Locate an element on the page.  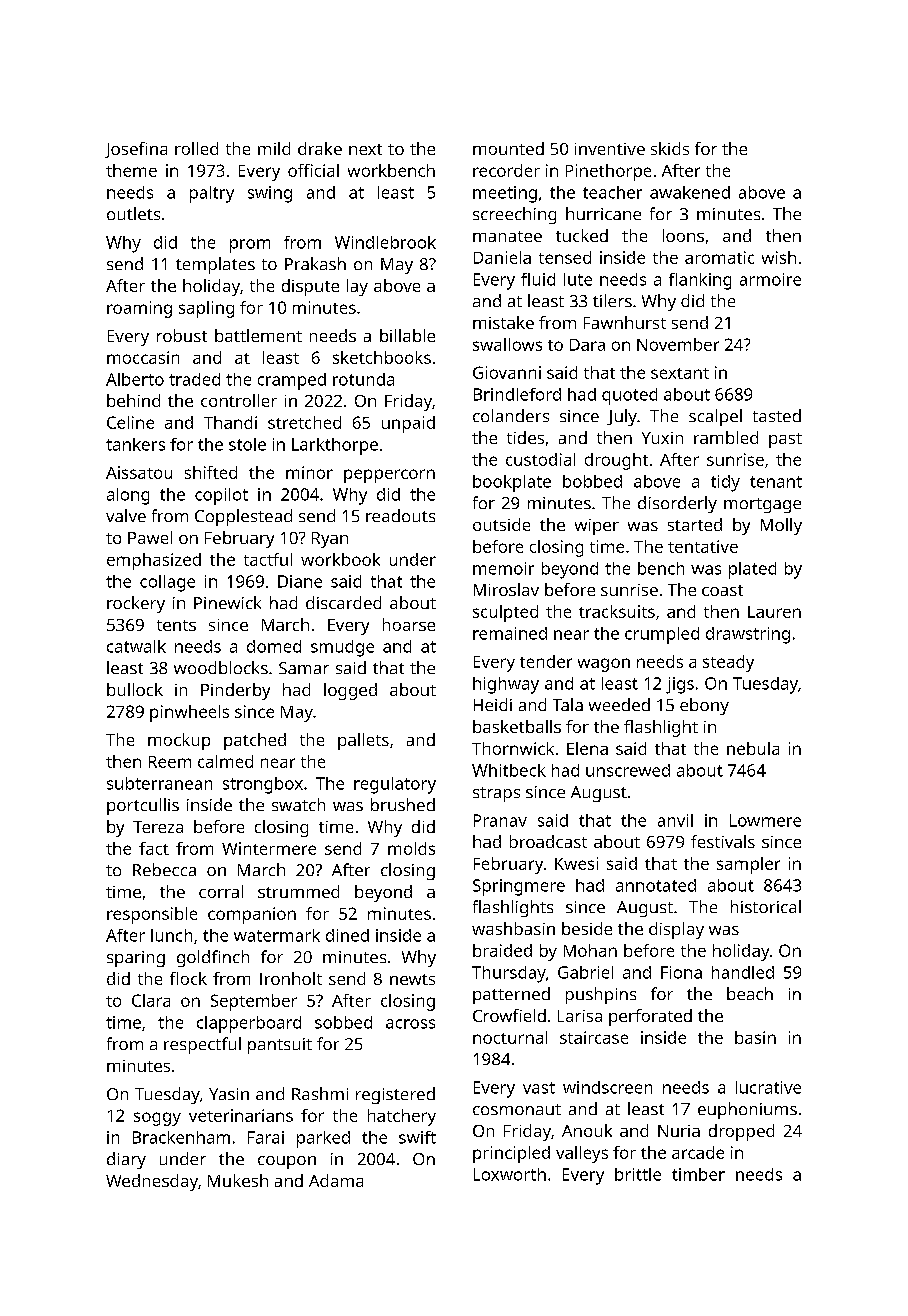
anvil is located at coordinates (675, 820).
